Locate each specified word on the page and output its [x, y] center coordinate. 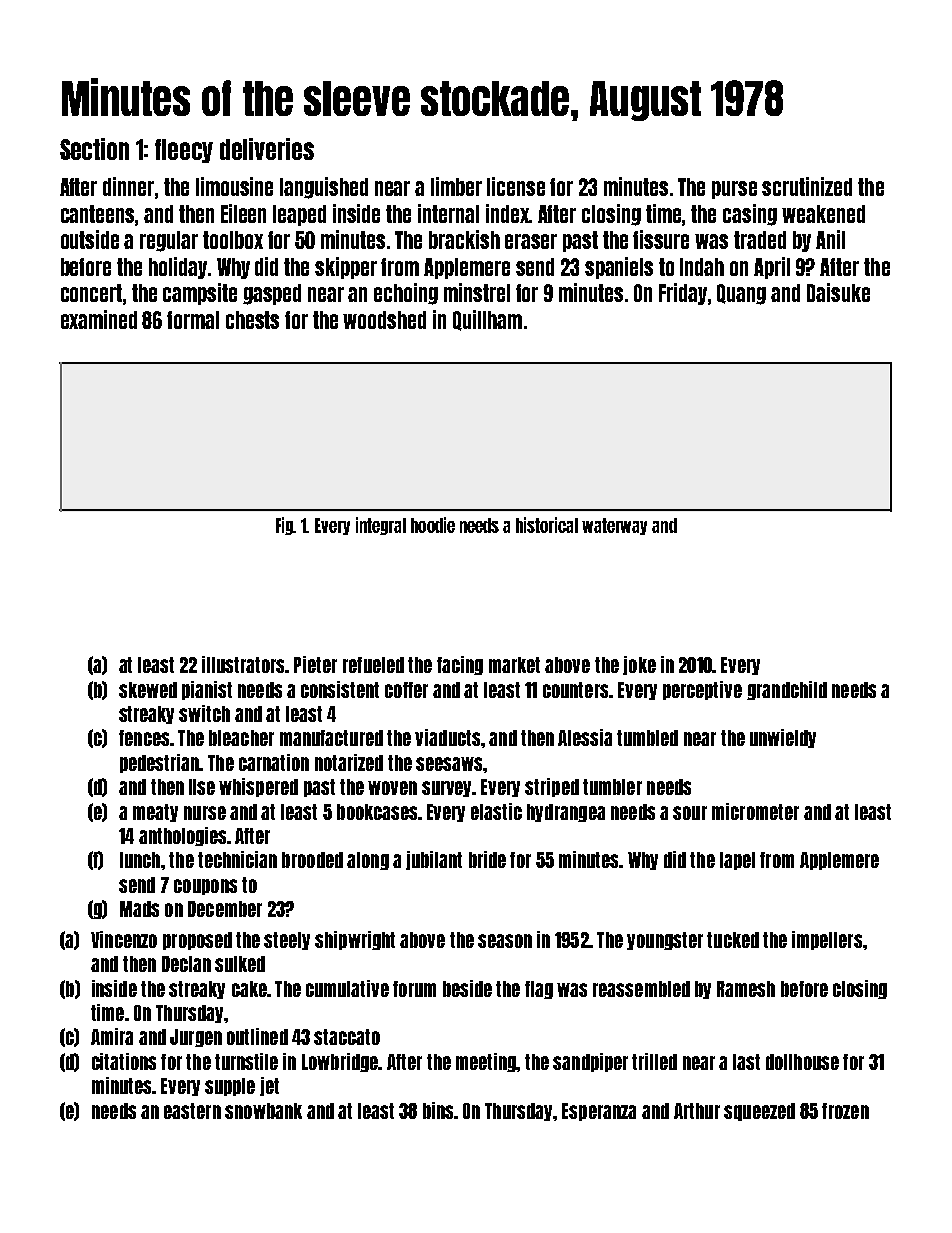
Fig [285, 526]
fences [144, 738]
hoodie [433, 525]
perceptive [702, 690]
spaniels [619, 268]
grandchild [787, 690]
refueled [373, 665]
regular [169, 241]
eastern [192, 1111]
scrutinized [807, 186]
